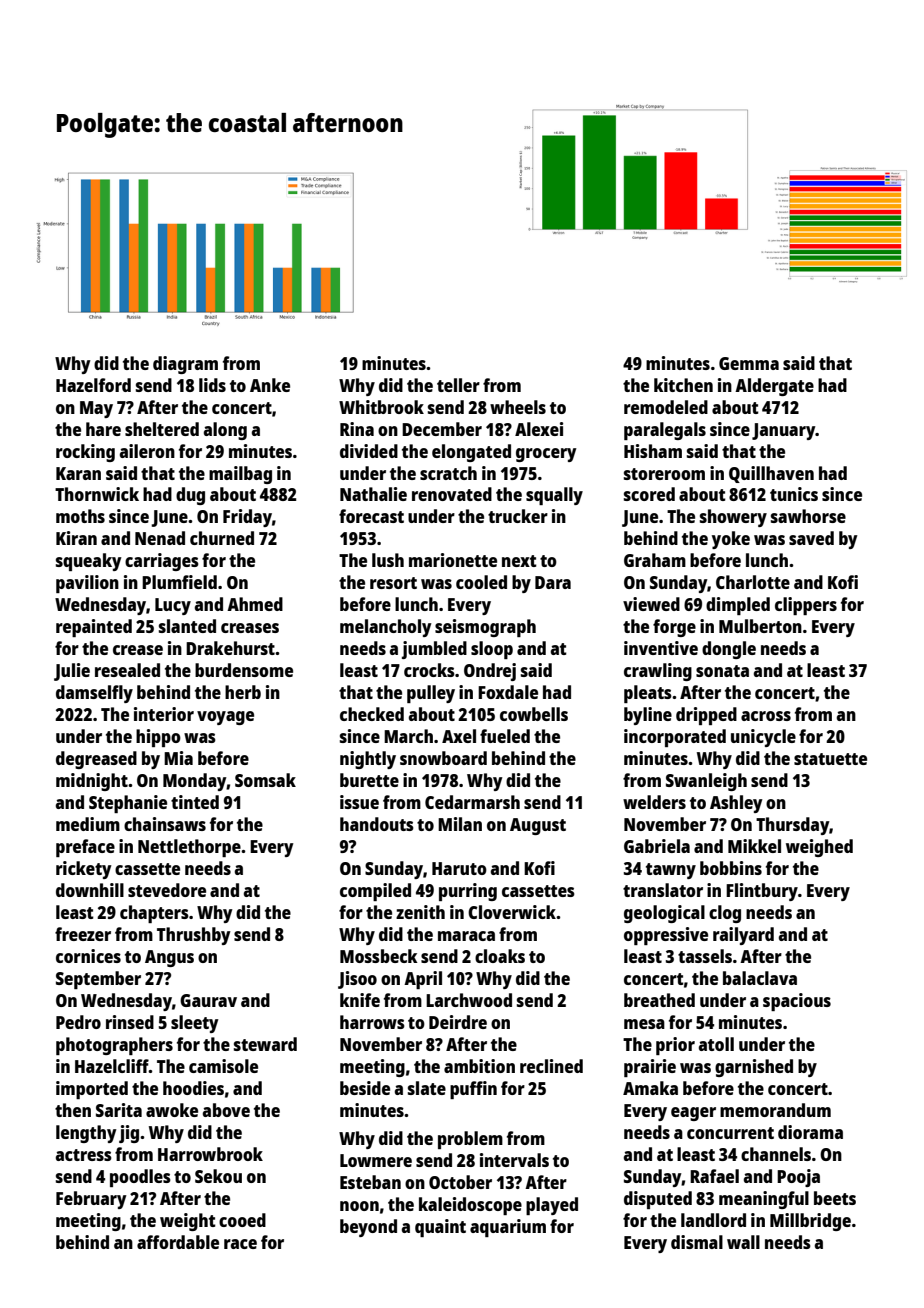 This screenshot has width=924, height=1308. I want to click on aquarium, so click(508, 1228).
